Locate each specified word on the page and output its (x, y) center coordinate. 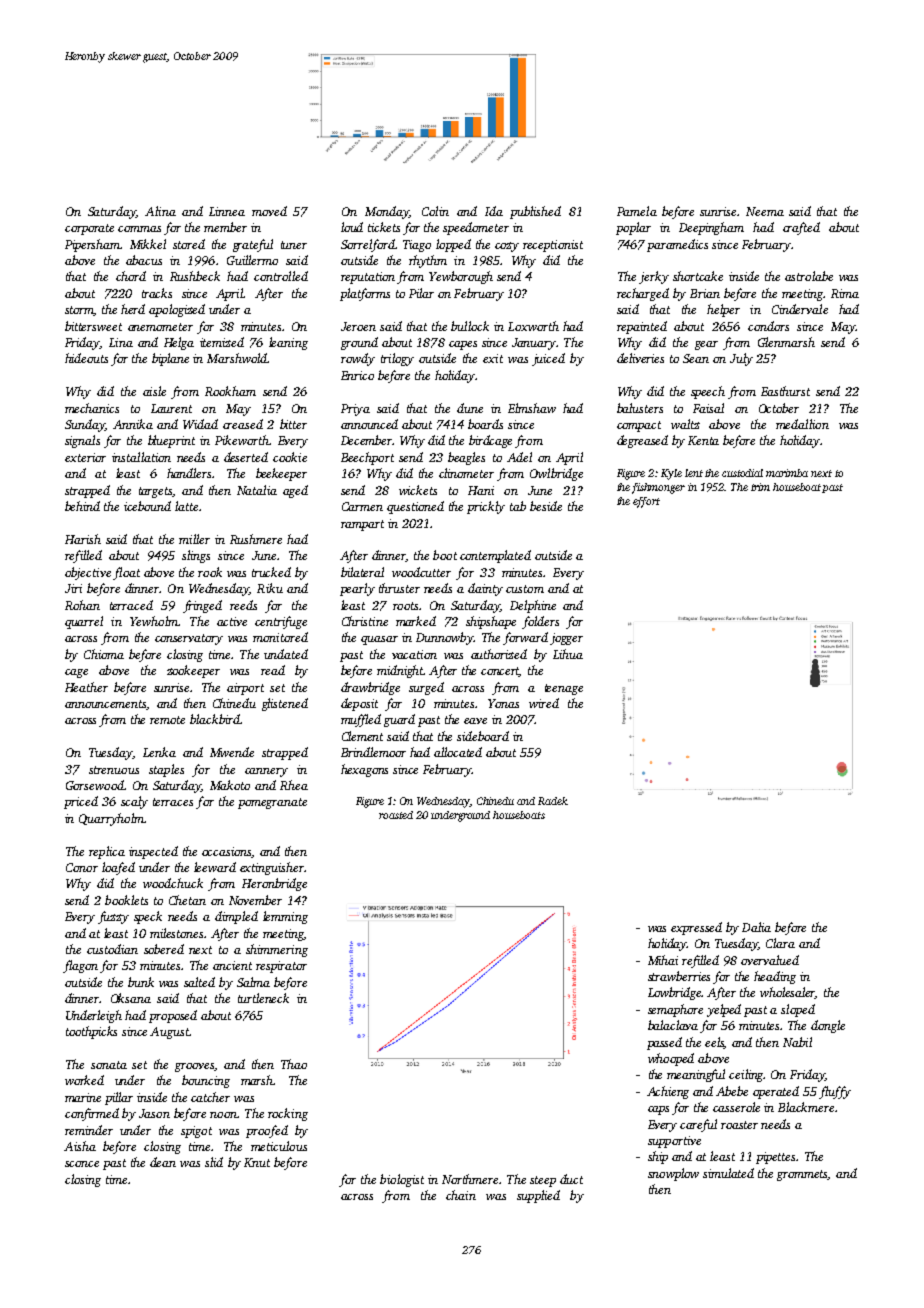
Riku (270, 588)
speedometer (476, 228)
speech (708, 392)
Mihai (663, 960)
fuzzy (113, 917)
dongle (828, 1026)
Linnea (227, 211)
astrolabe (809, 276)
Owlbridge (556, 474)
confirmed (92, 1114)
